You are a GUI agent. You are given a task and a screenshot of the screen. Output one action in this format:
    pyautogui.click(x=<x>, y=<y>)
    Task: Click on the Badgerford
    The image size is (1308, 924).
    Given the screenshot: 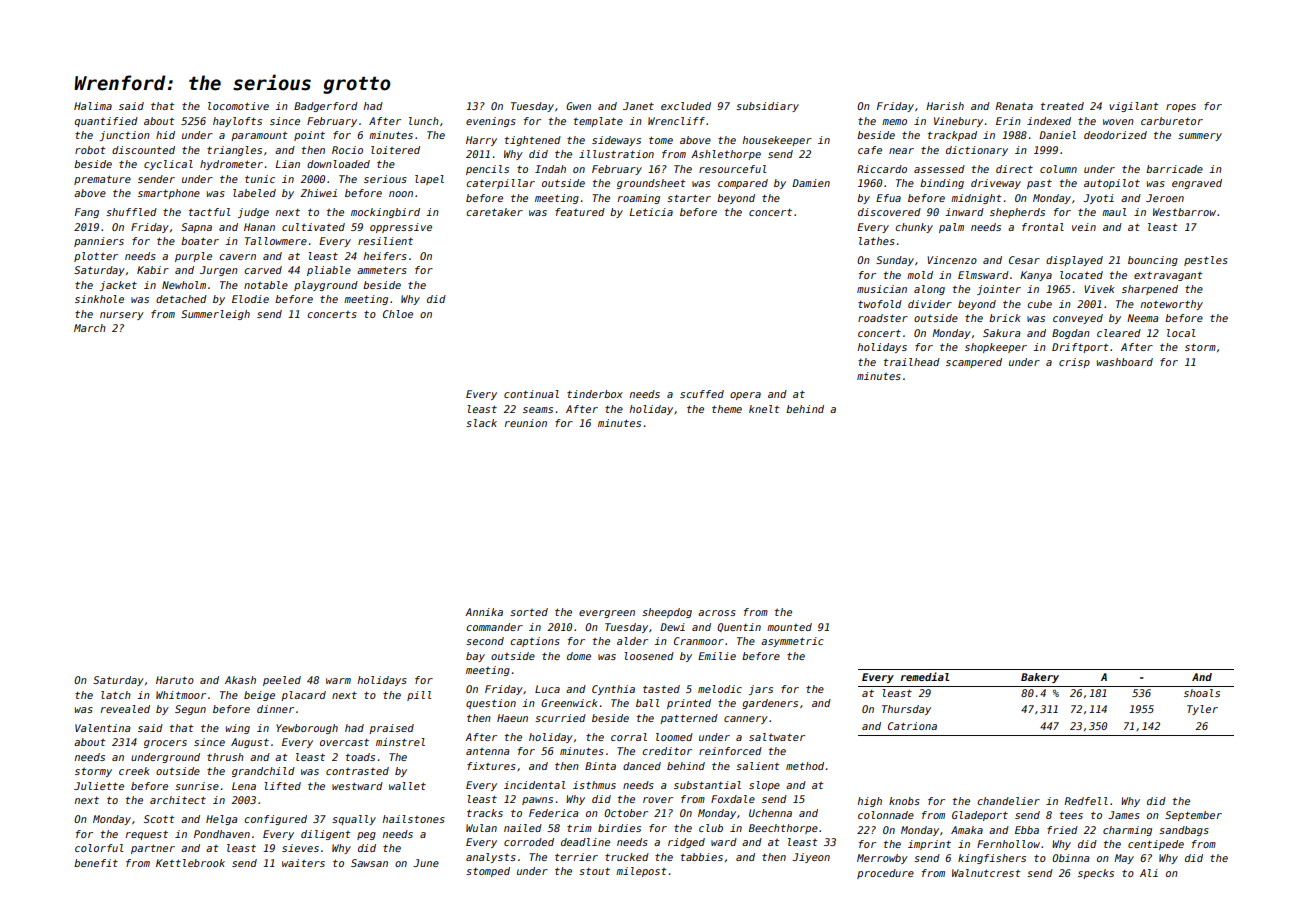 What is the action you would take?
    pyautogui.click(x=326, y=107)
